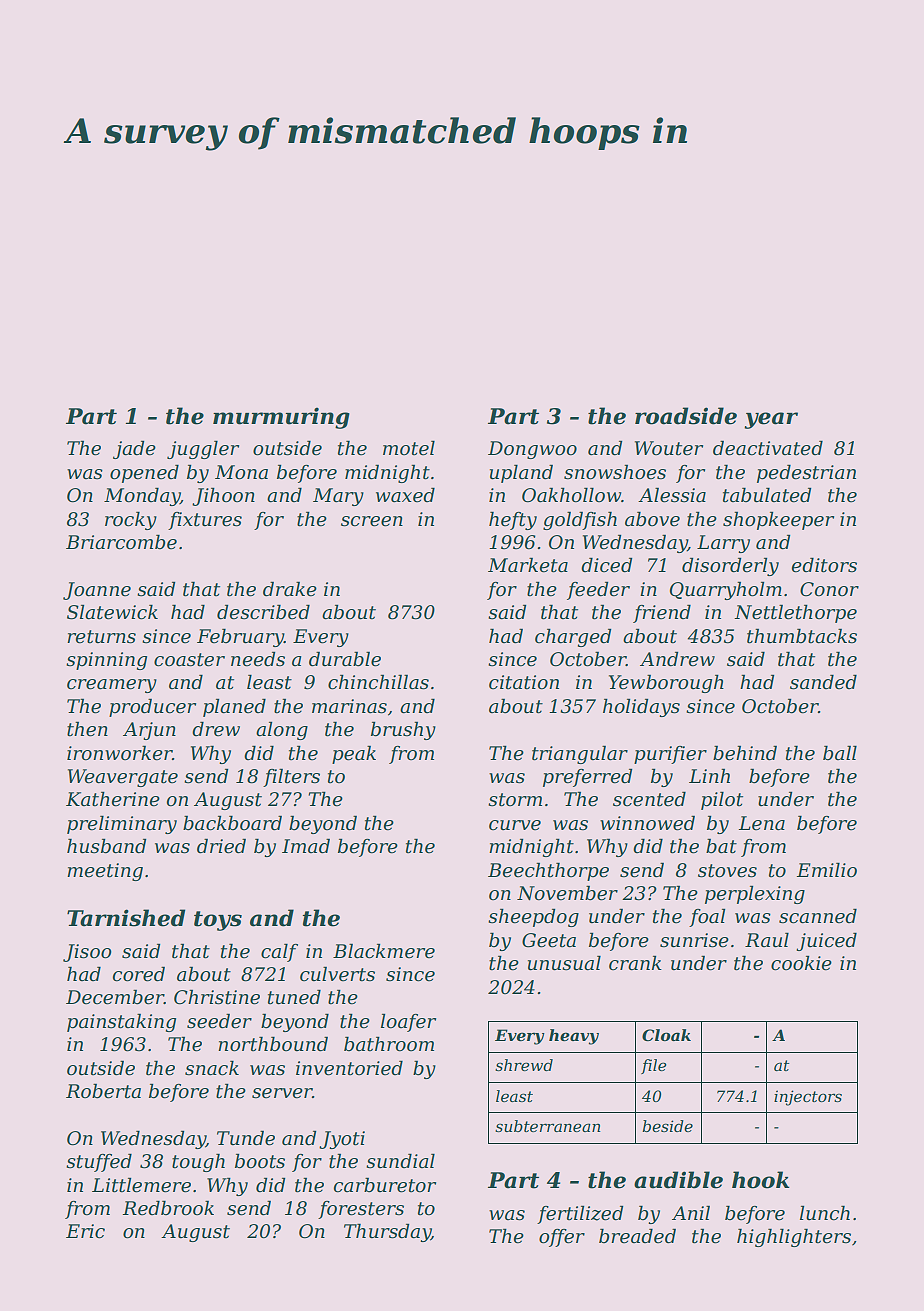  Describe the element at coordinates (234, 707) in the screenshot. I see `planed` at that location.
